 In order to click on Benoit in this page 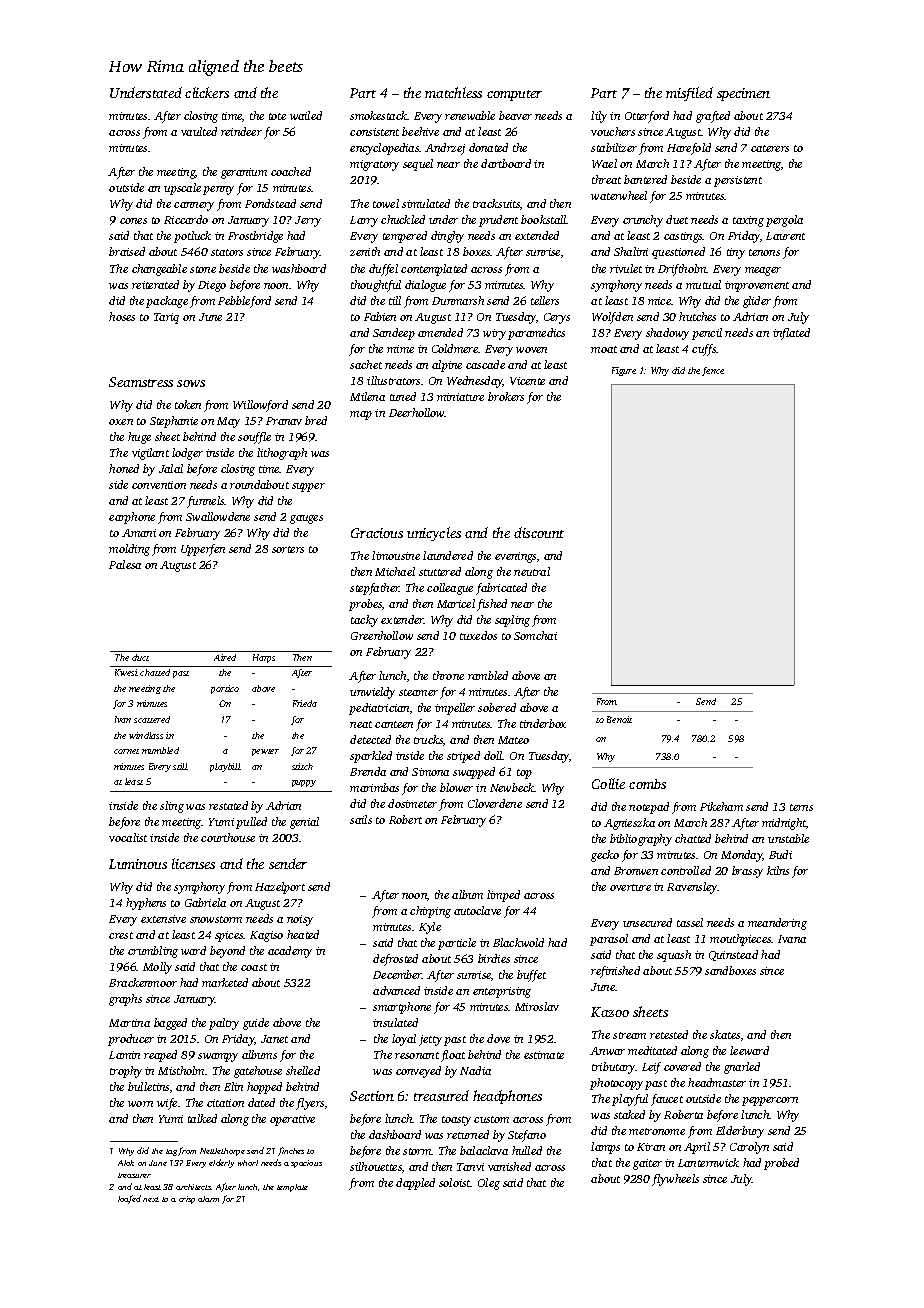, I will do `click(619, 719)`.
